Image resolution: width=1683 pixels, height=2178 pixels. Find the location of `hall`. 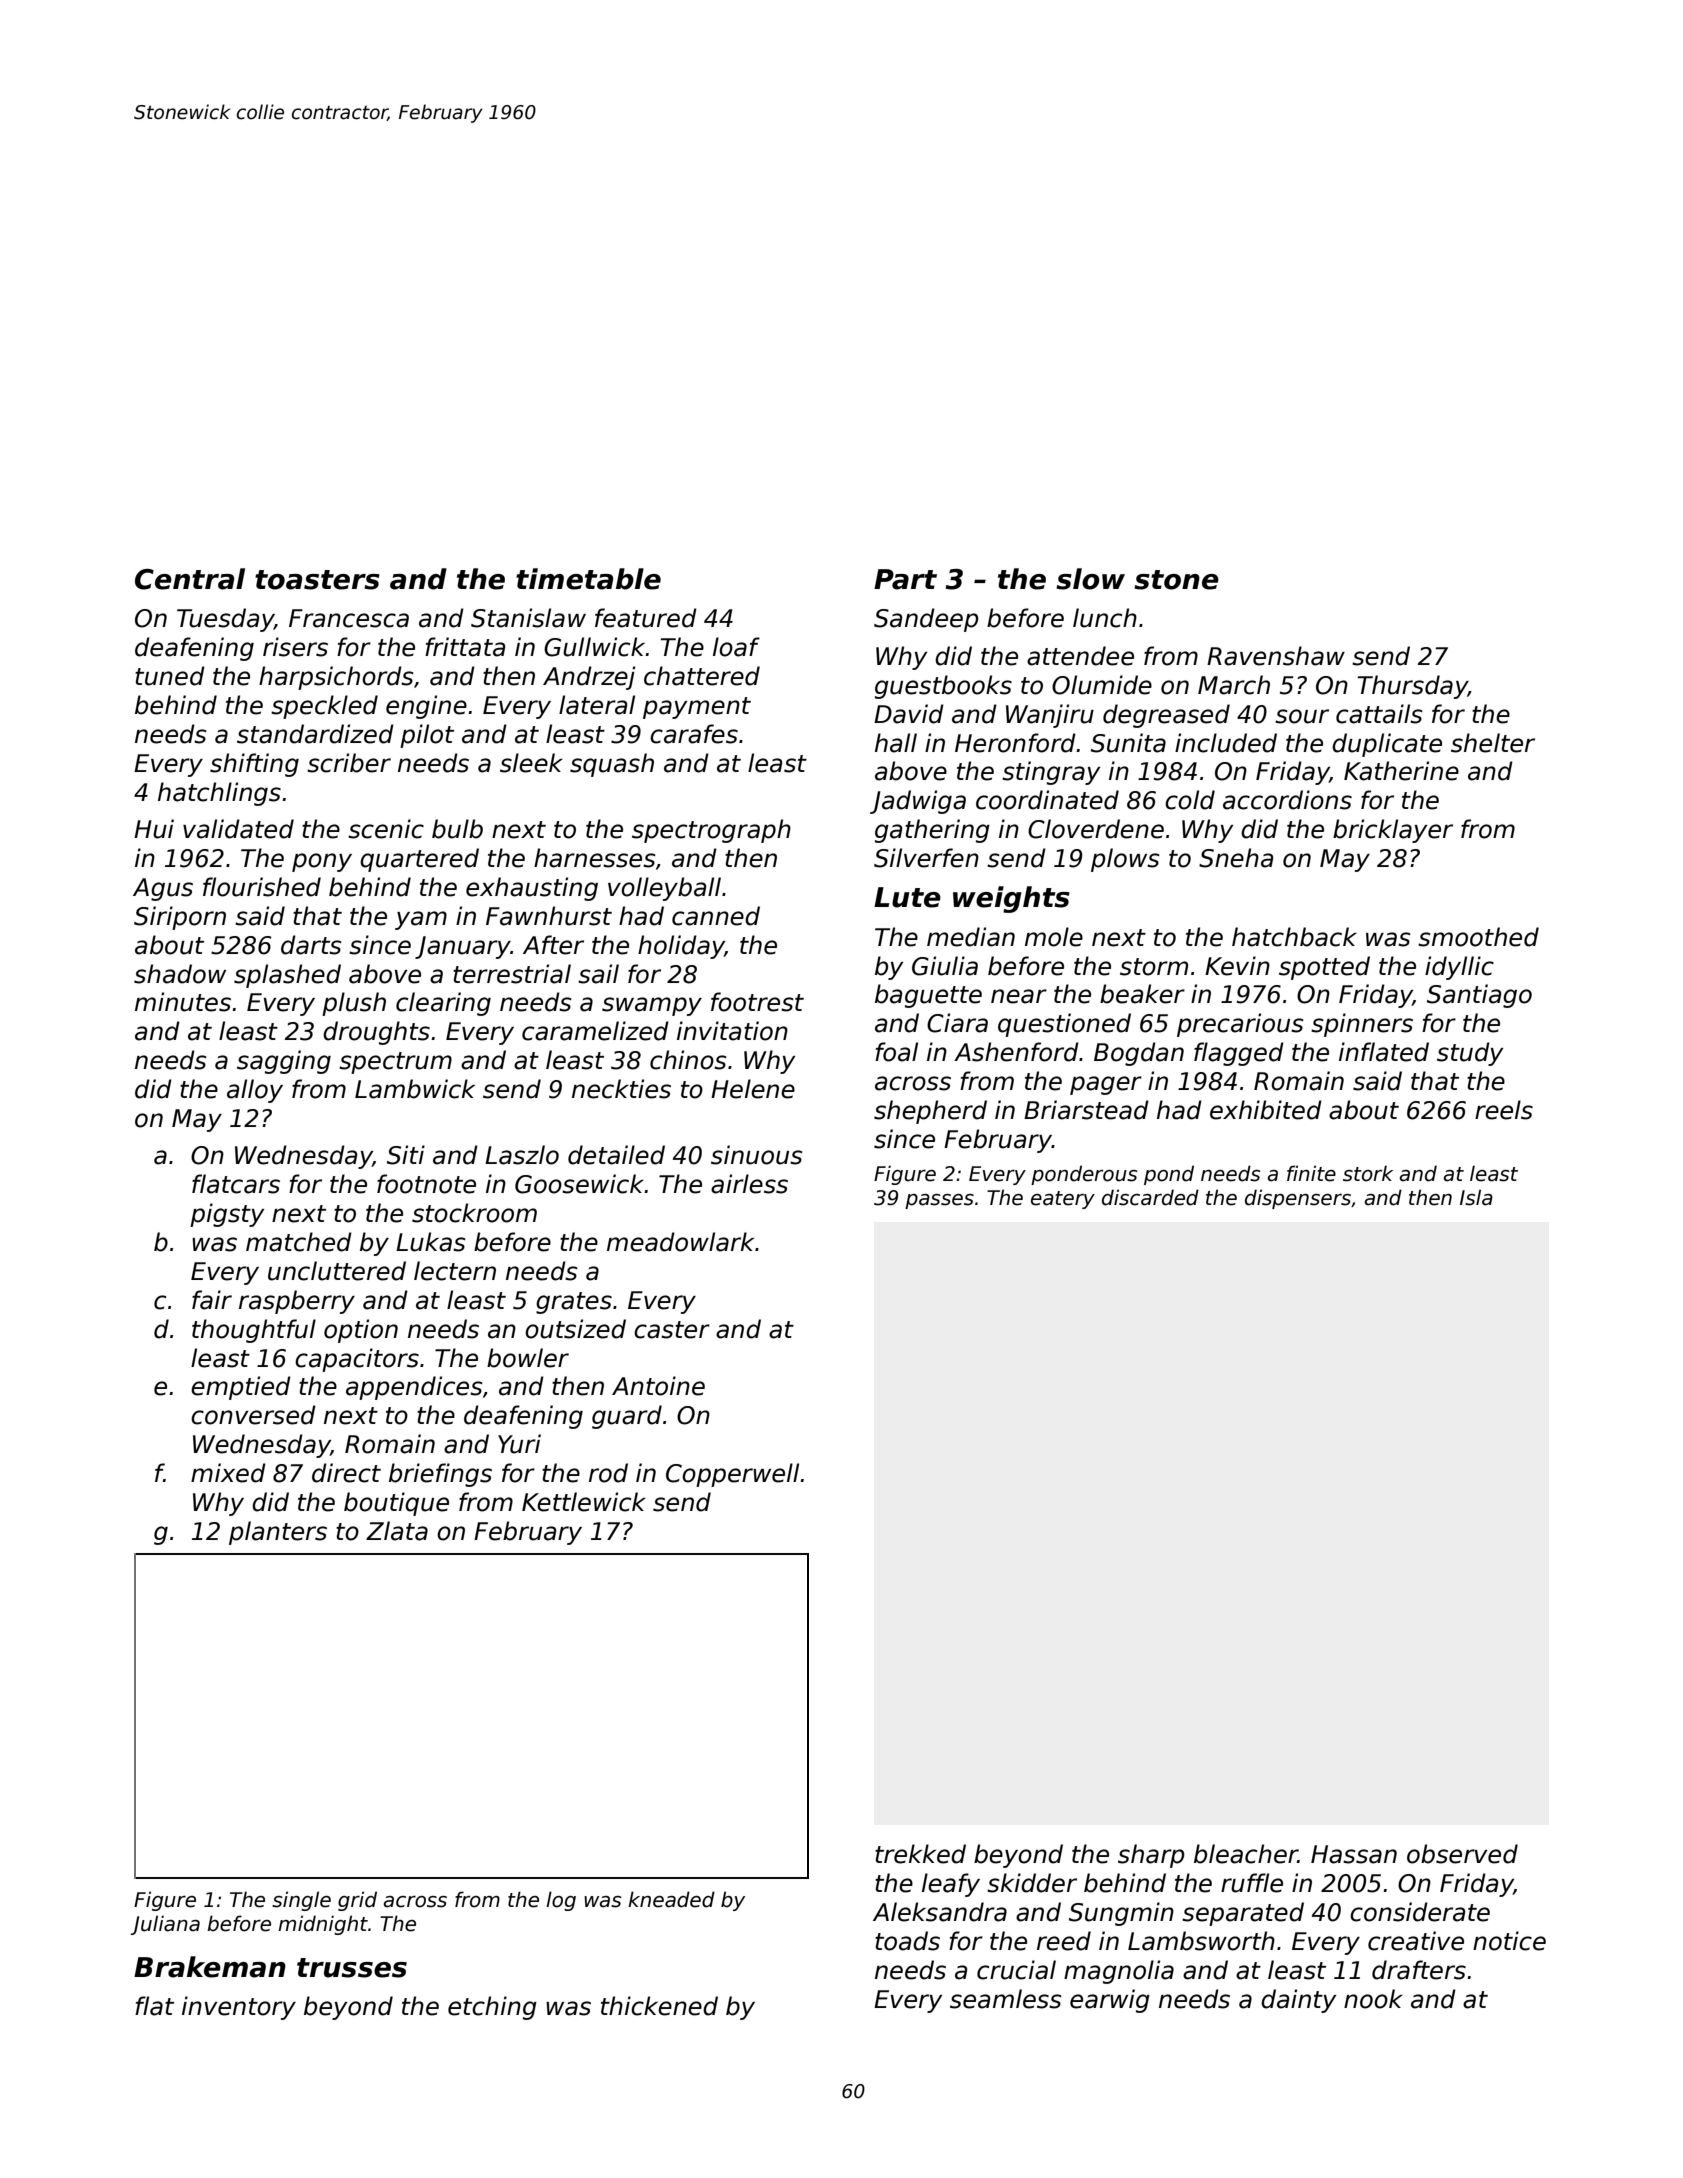

hall is located at coordinates (896, 743).
